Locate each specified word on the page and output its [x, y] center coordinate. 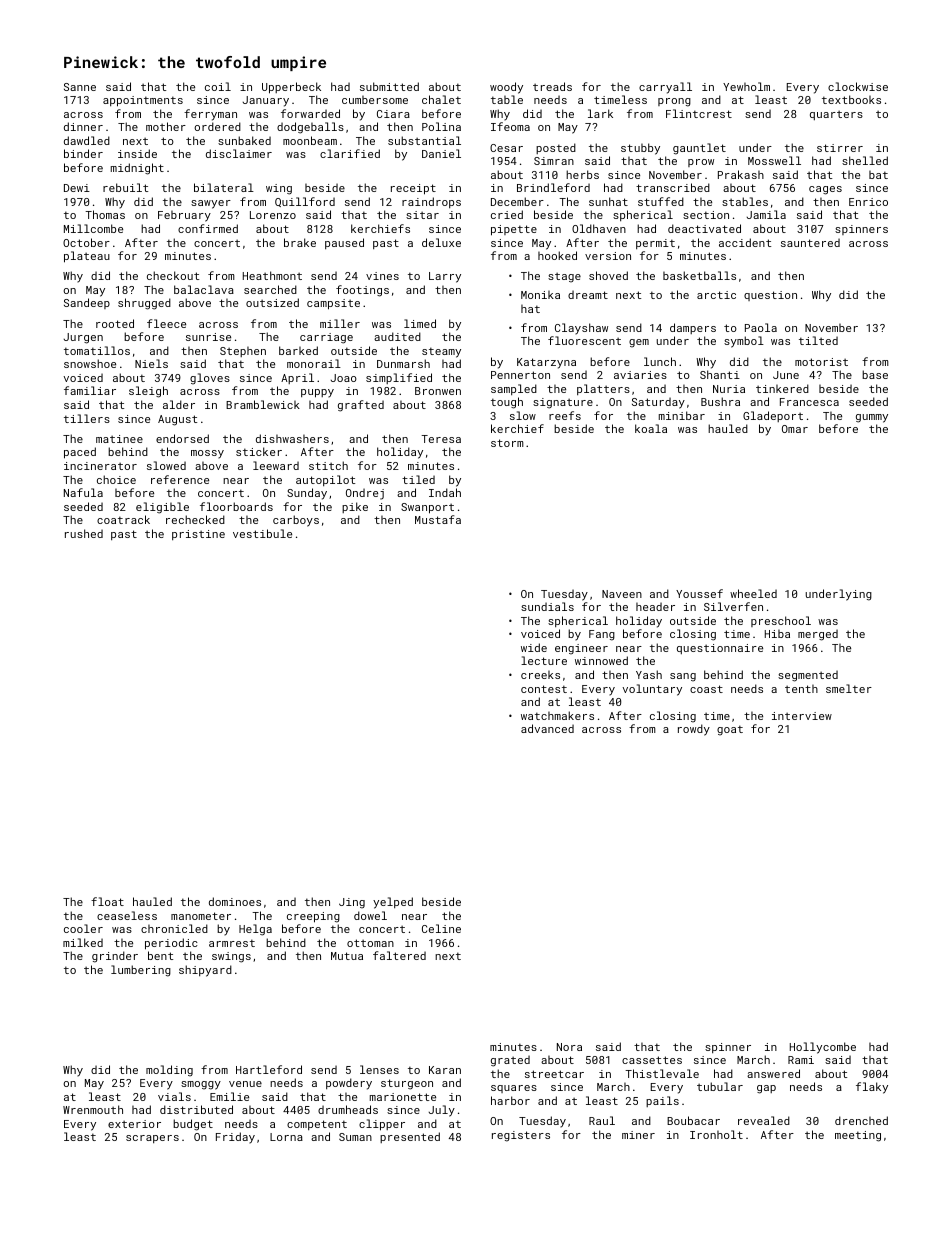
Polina [441, 126]
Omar [795, 429]
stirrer [840, 148]
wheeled [753, 593]
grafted [361, 406]
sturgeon [407, 1084]
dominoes [235, 901]
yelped [393, 903]
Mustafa [438, 519]
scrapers [152, 1139]
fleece [166, 323]
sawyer [211, 204]
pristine [198, 535]
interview [802, 716]
